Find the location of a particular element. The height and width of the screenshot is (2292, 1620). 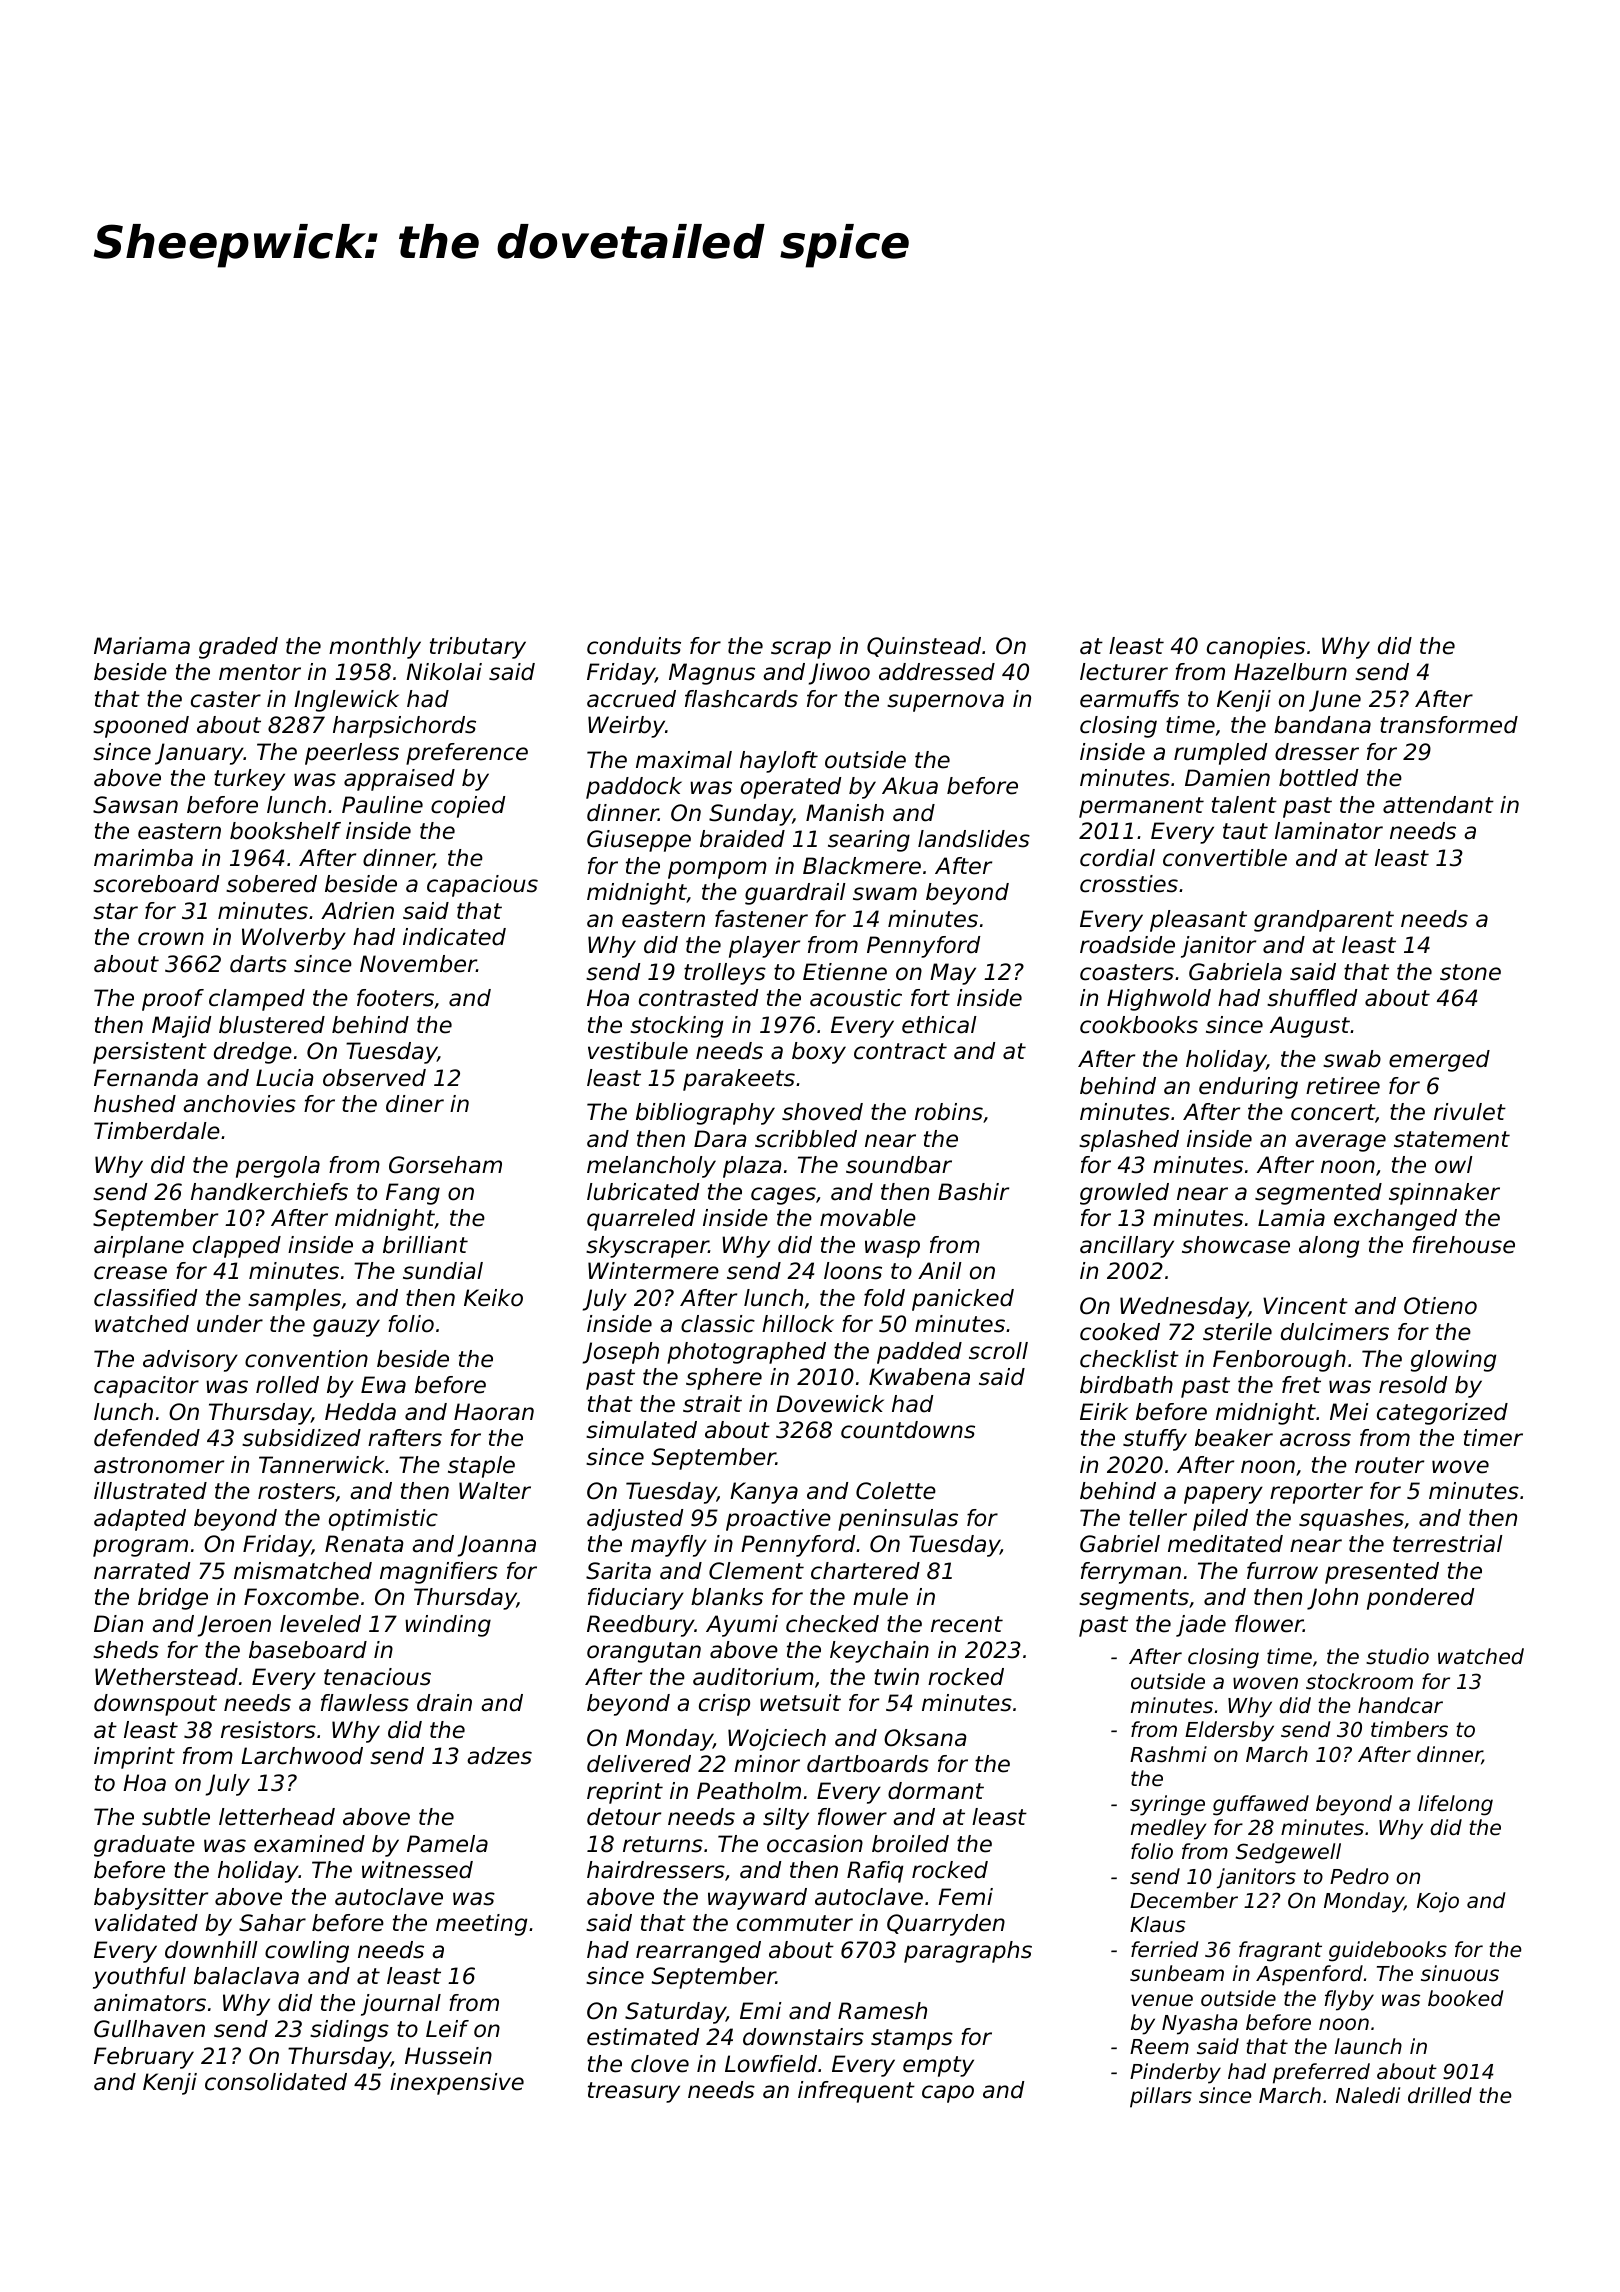

optimistic is located at coordinates (383, 1520).
